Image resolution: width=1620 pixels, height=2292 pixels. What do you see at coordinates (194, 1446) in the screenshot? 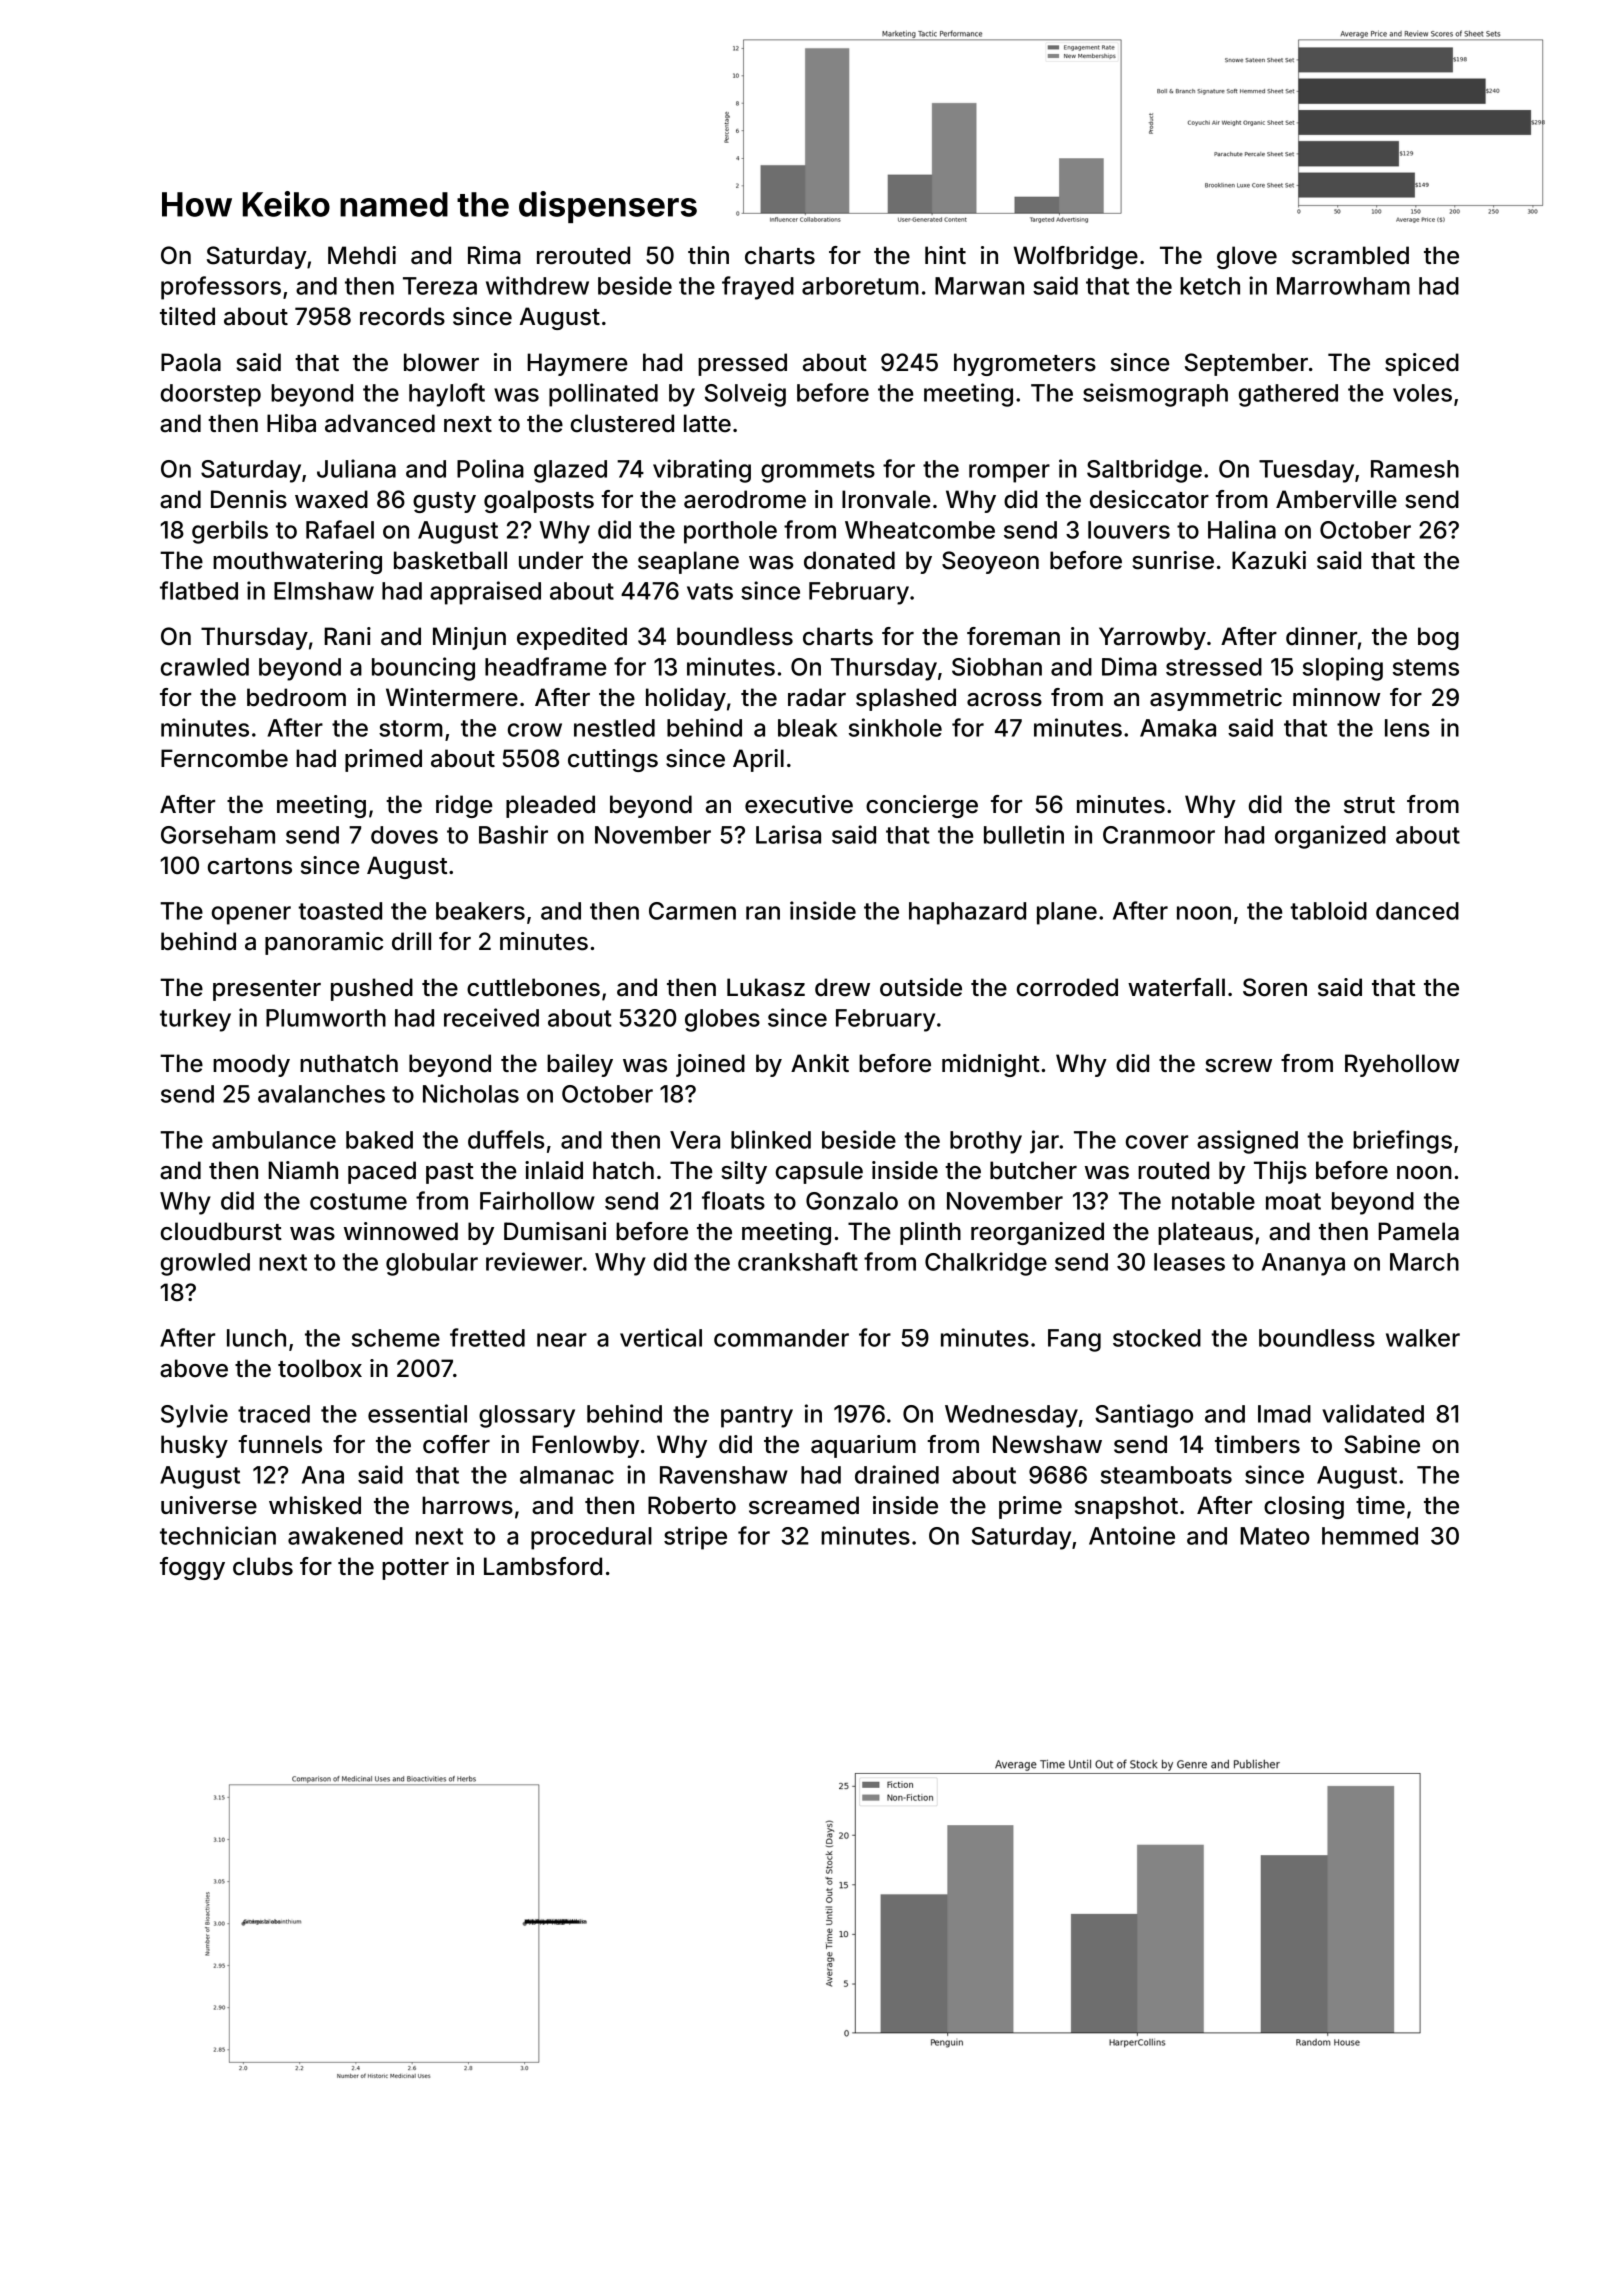
I see `husky` at bounding box center [194, 1446].
